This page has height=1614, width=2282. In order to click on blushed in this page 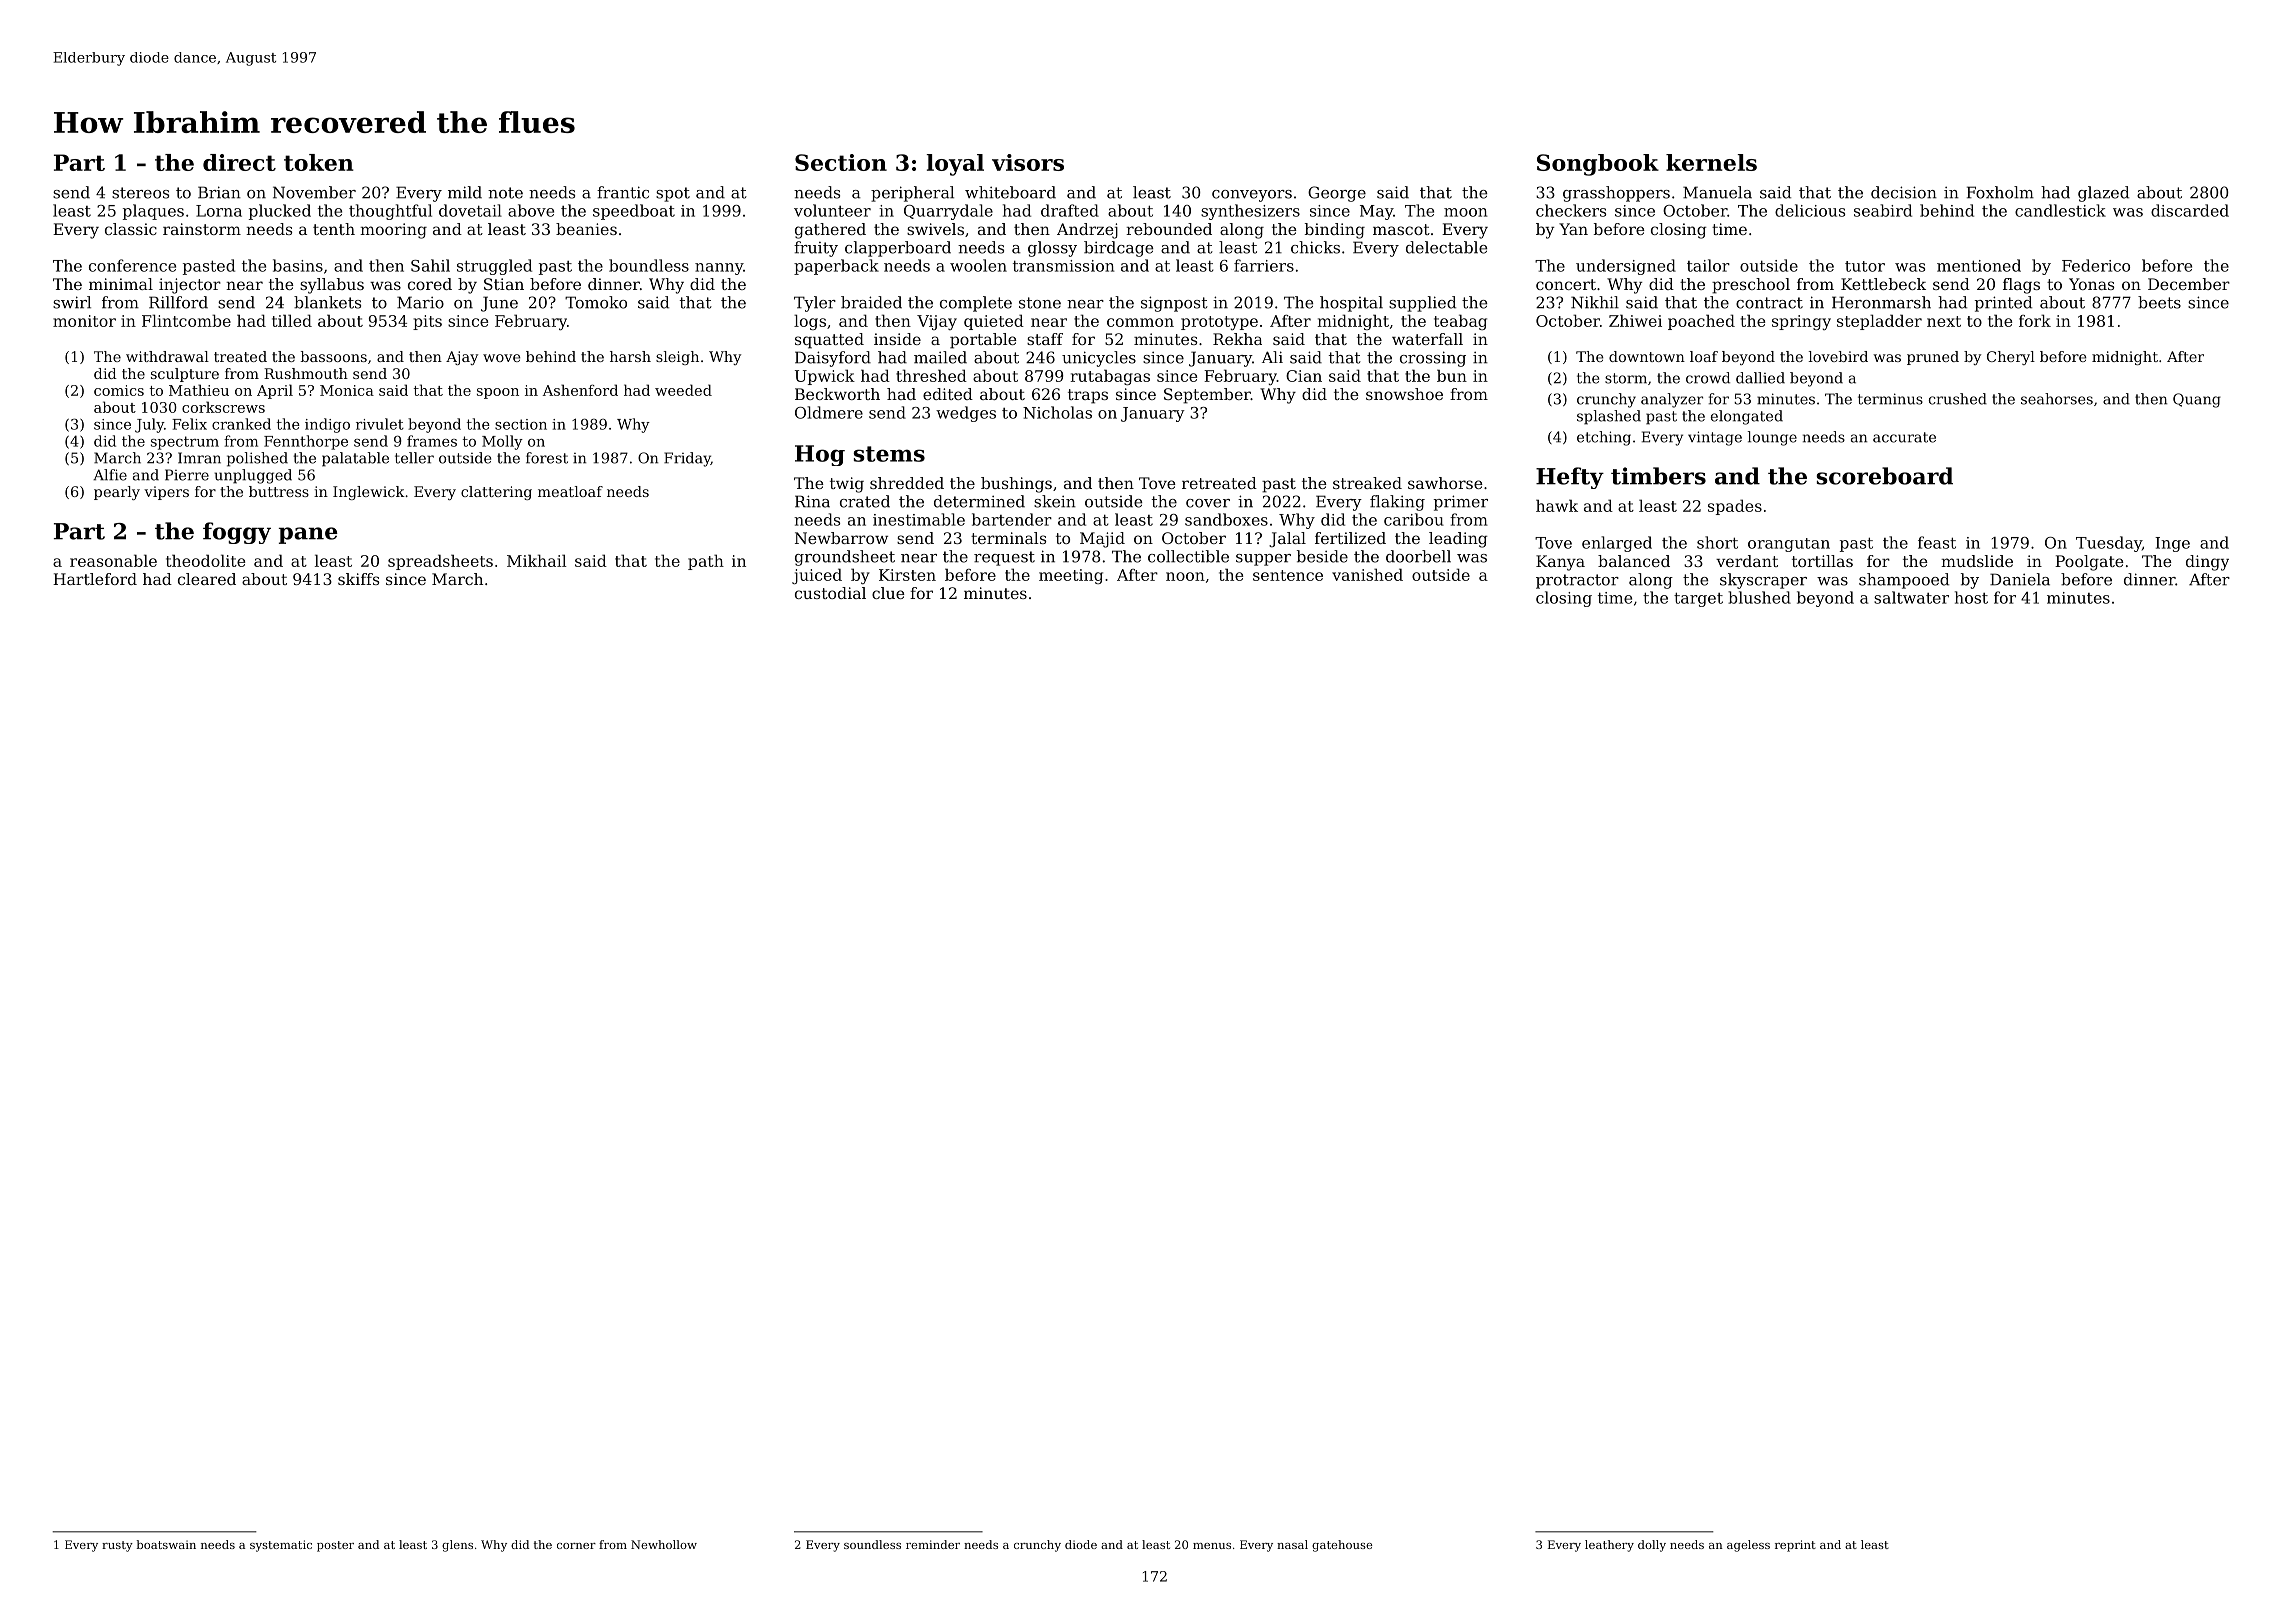, I will do `click(1759, 597)`.
